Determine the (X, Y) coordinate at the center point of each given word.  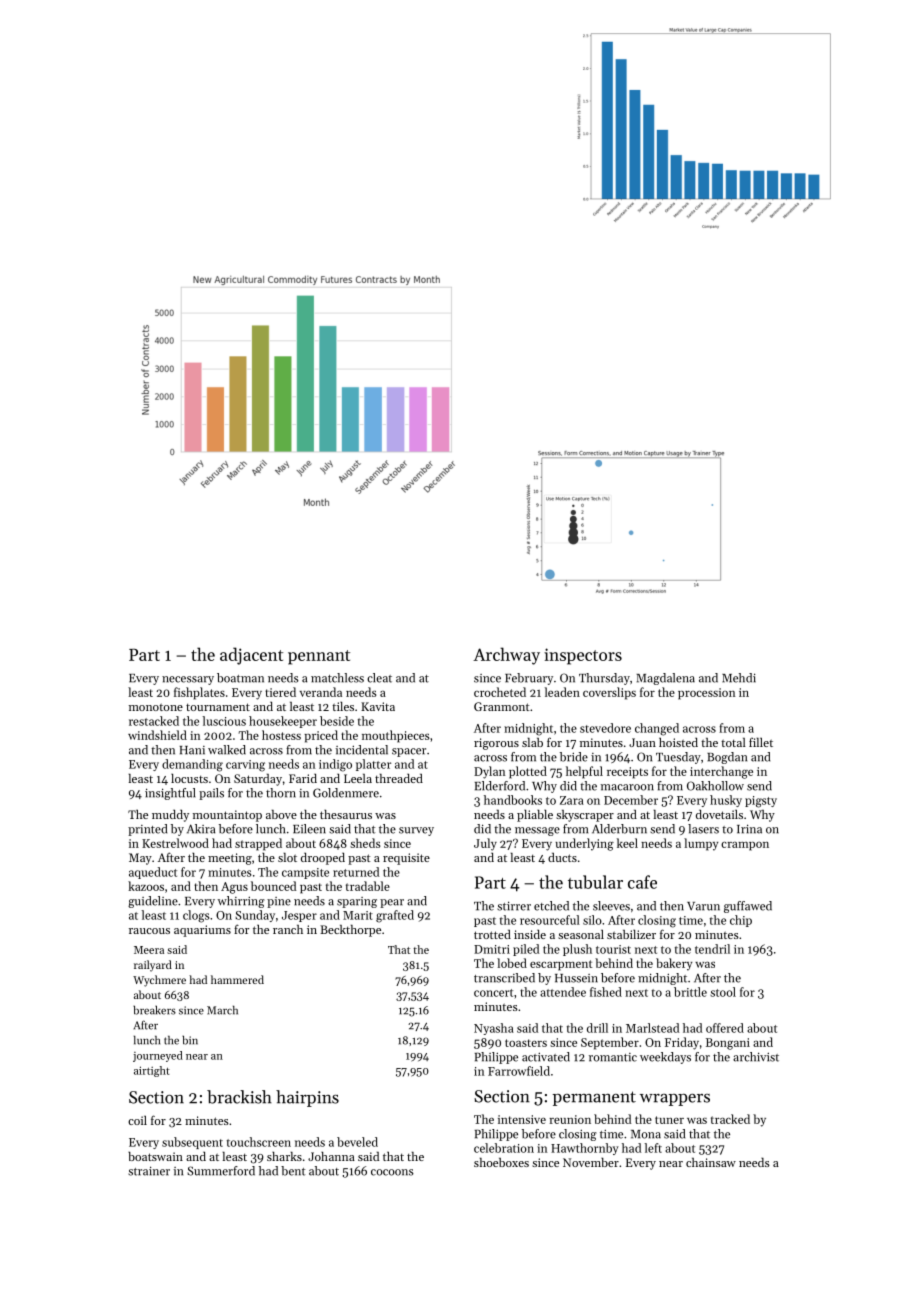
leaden (562, 692)
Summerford (221, 1171)
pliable (535, 815)
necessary (188, 680)
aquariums (202, 931)
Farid (303, 778)
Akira (201, 829)
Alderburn (619, 829)
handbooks (513, 800)
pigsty (761, 802)
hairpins (307, 1098)
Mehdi (739, 678)
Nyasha (494, 1029)
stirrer (514, 906)
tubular (595, 882)
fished (606, 992)
